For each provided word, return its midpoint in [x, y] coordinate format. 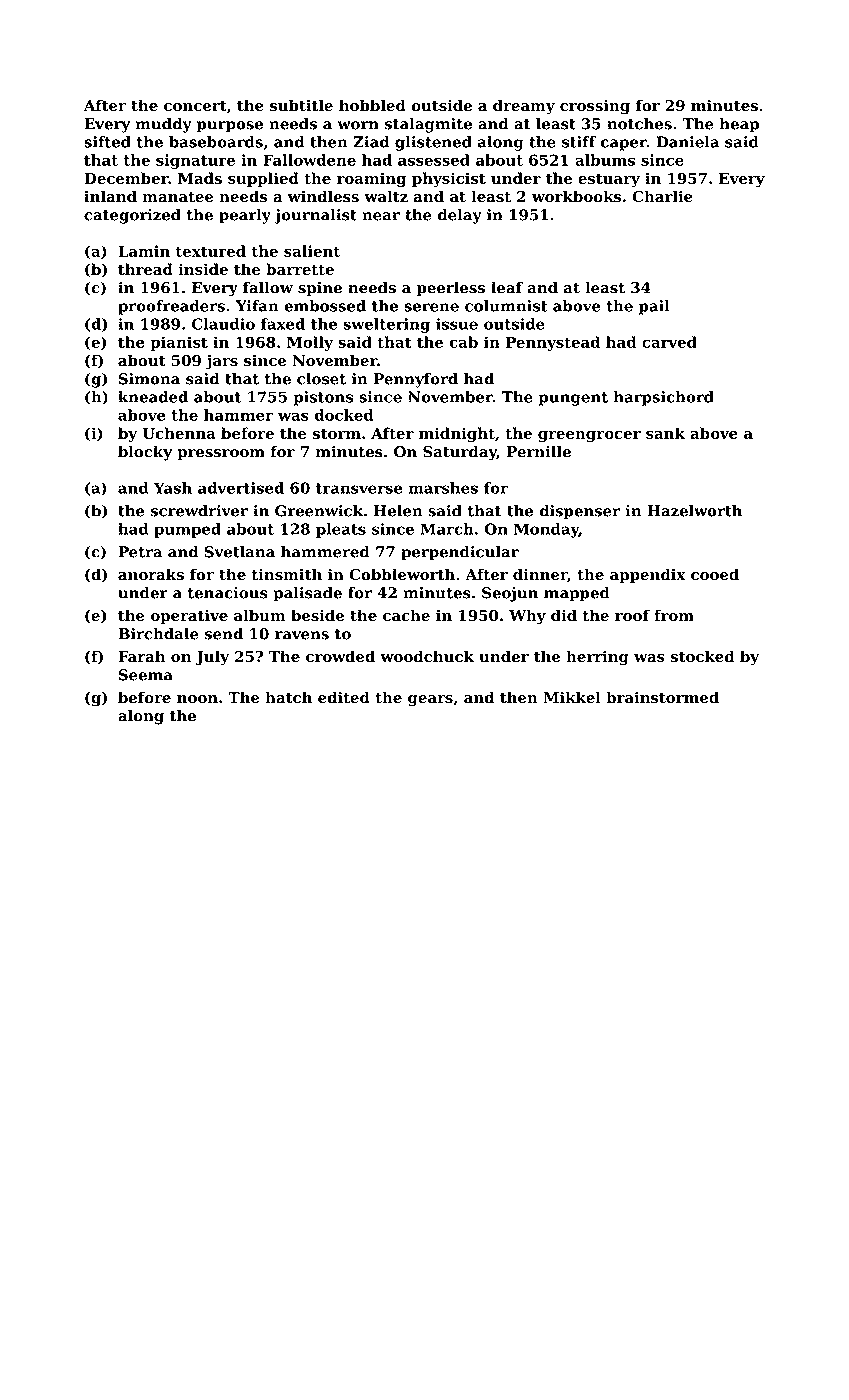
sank [665, 433]
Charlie [662, 196]
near [381, 216]
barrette [300, 269]
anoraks [151, 574]
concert [195, 106]
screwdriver [199, 511]
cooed [715, 574]
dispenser [579, 512]
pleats [341, 530]
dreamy [524, 107]
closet [321, 379]
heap [739, 125]
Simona [149, 379]
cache [406, 615]
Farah [141, 656]
